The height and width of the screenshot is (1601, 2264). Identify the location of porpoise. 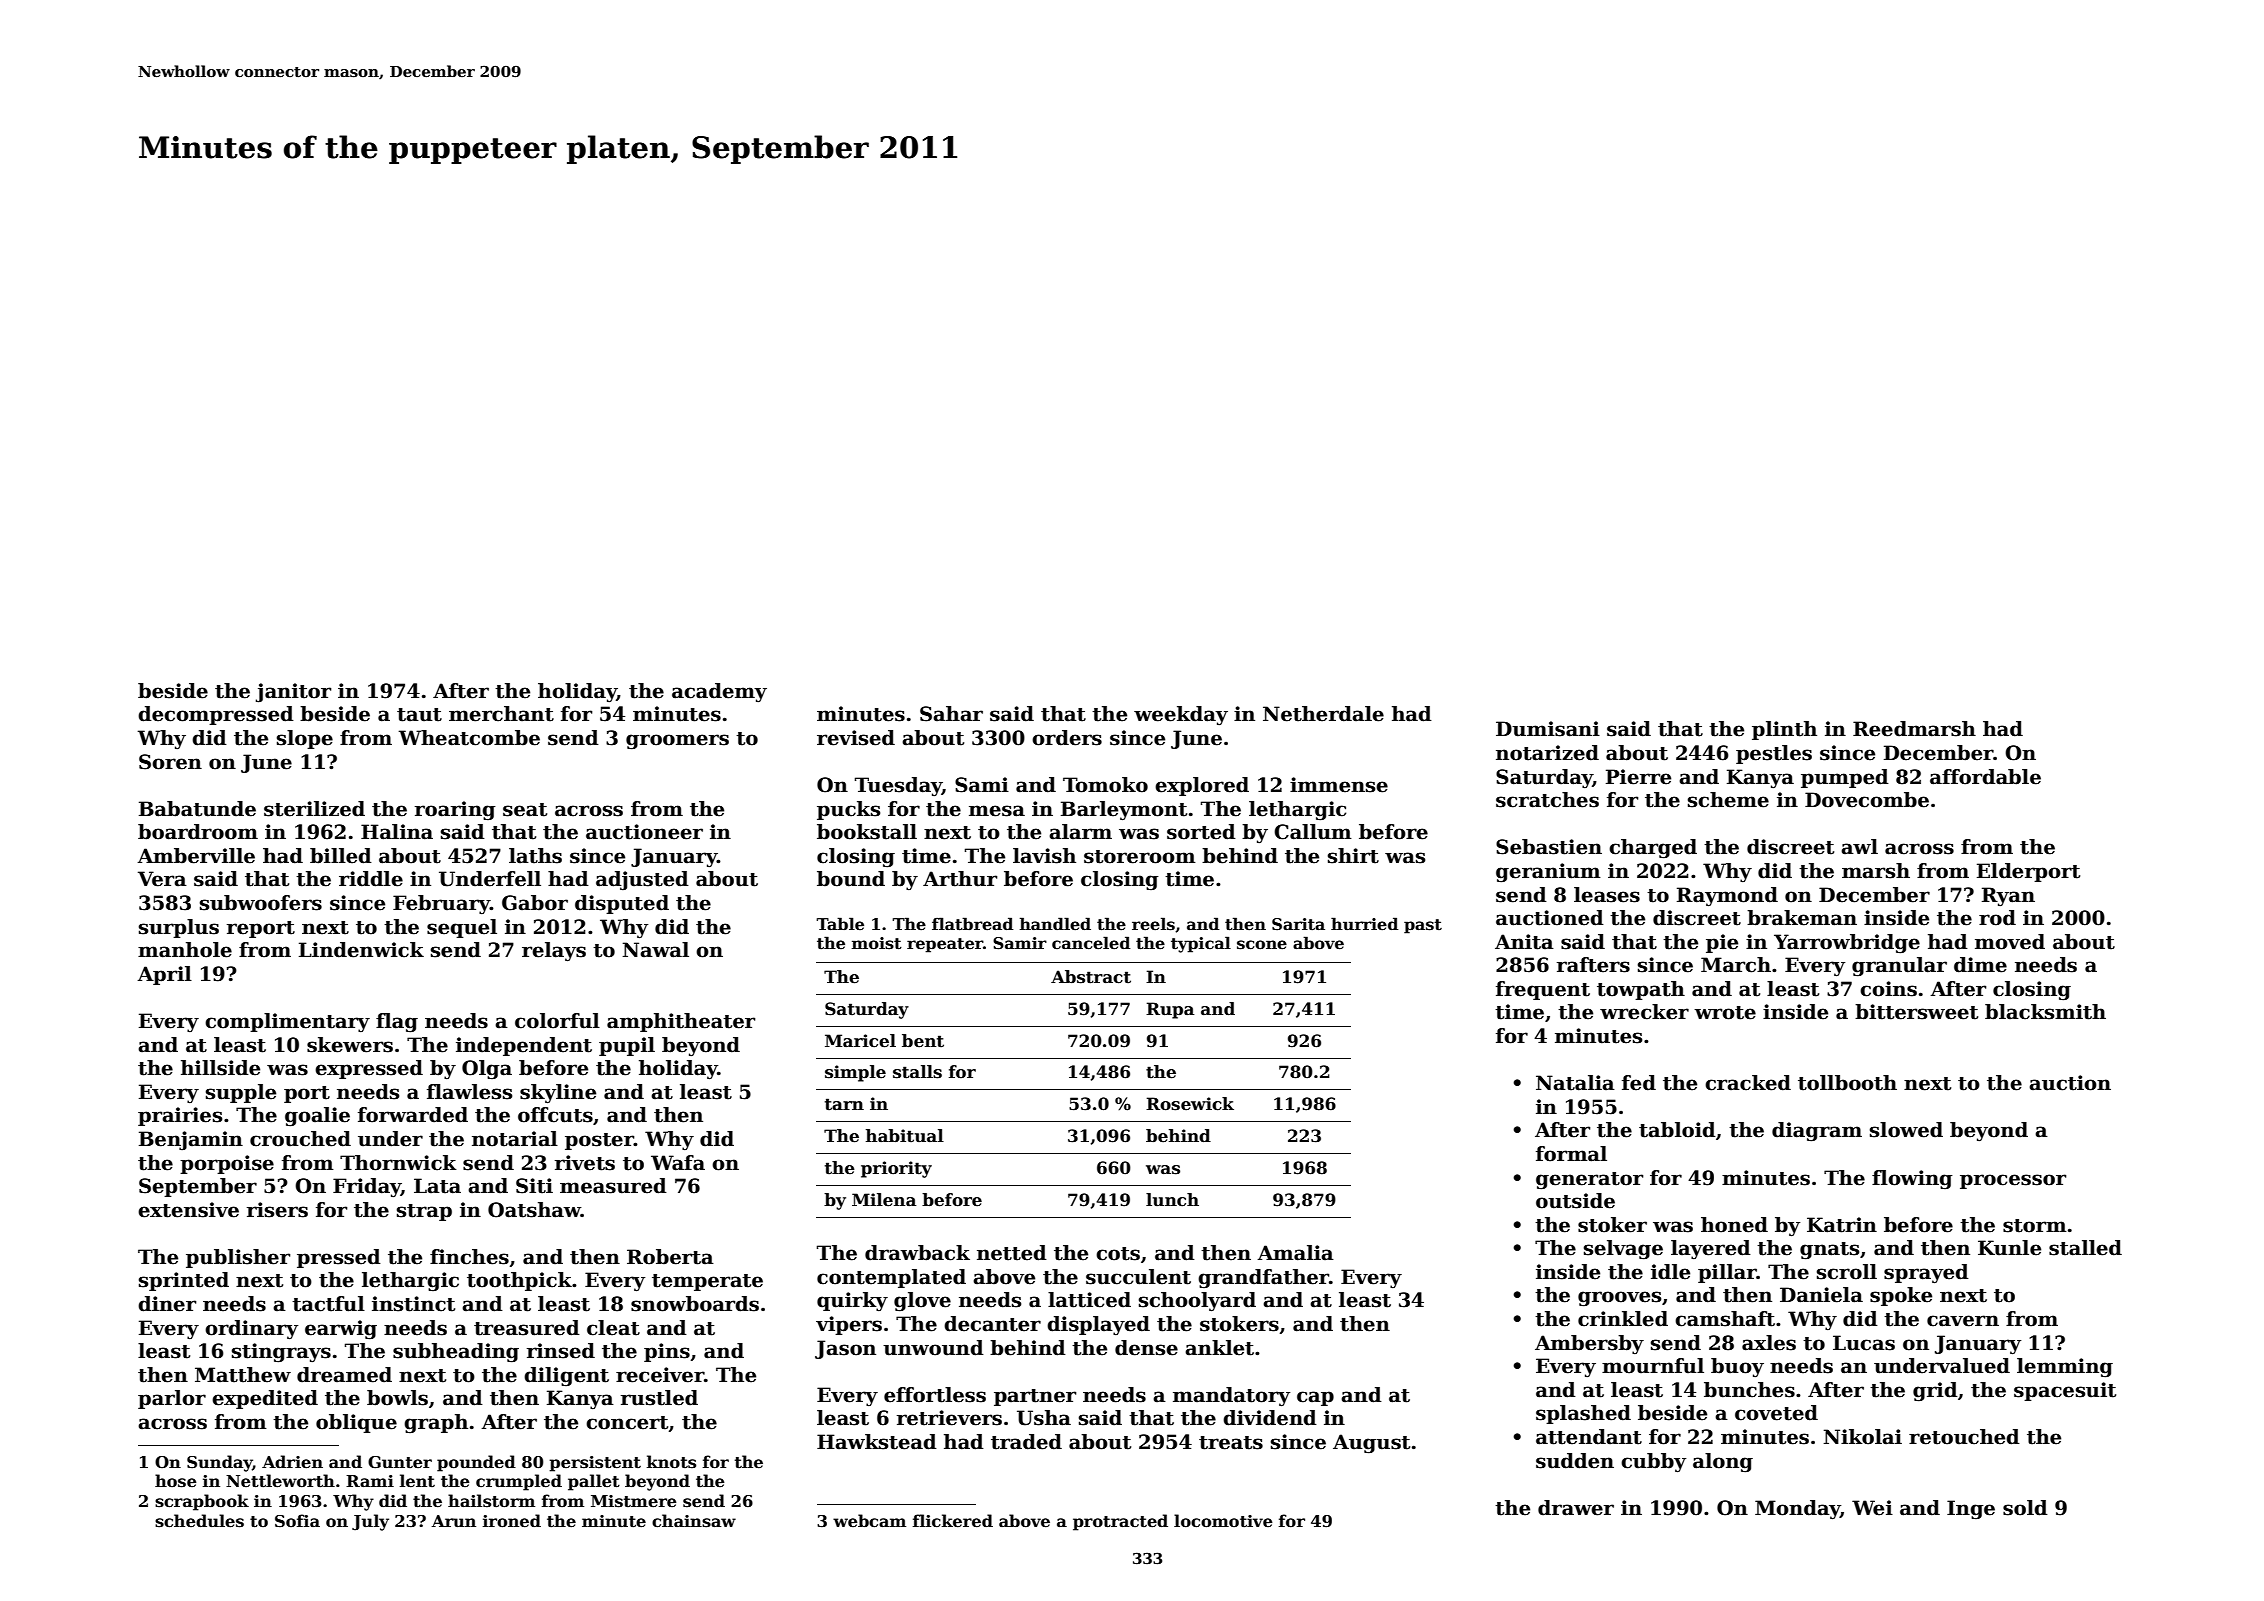
(227, 1164).
